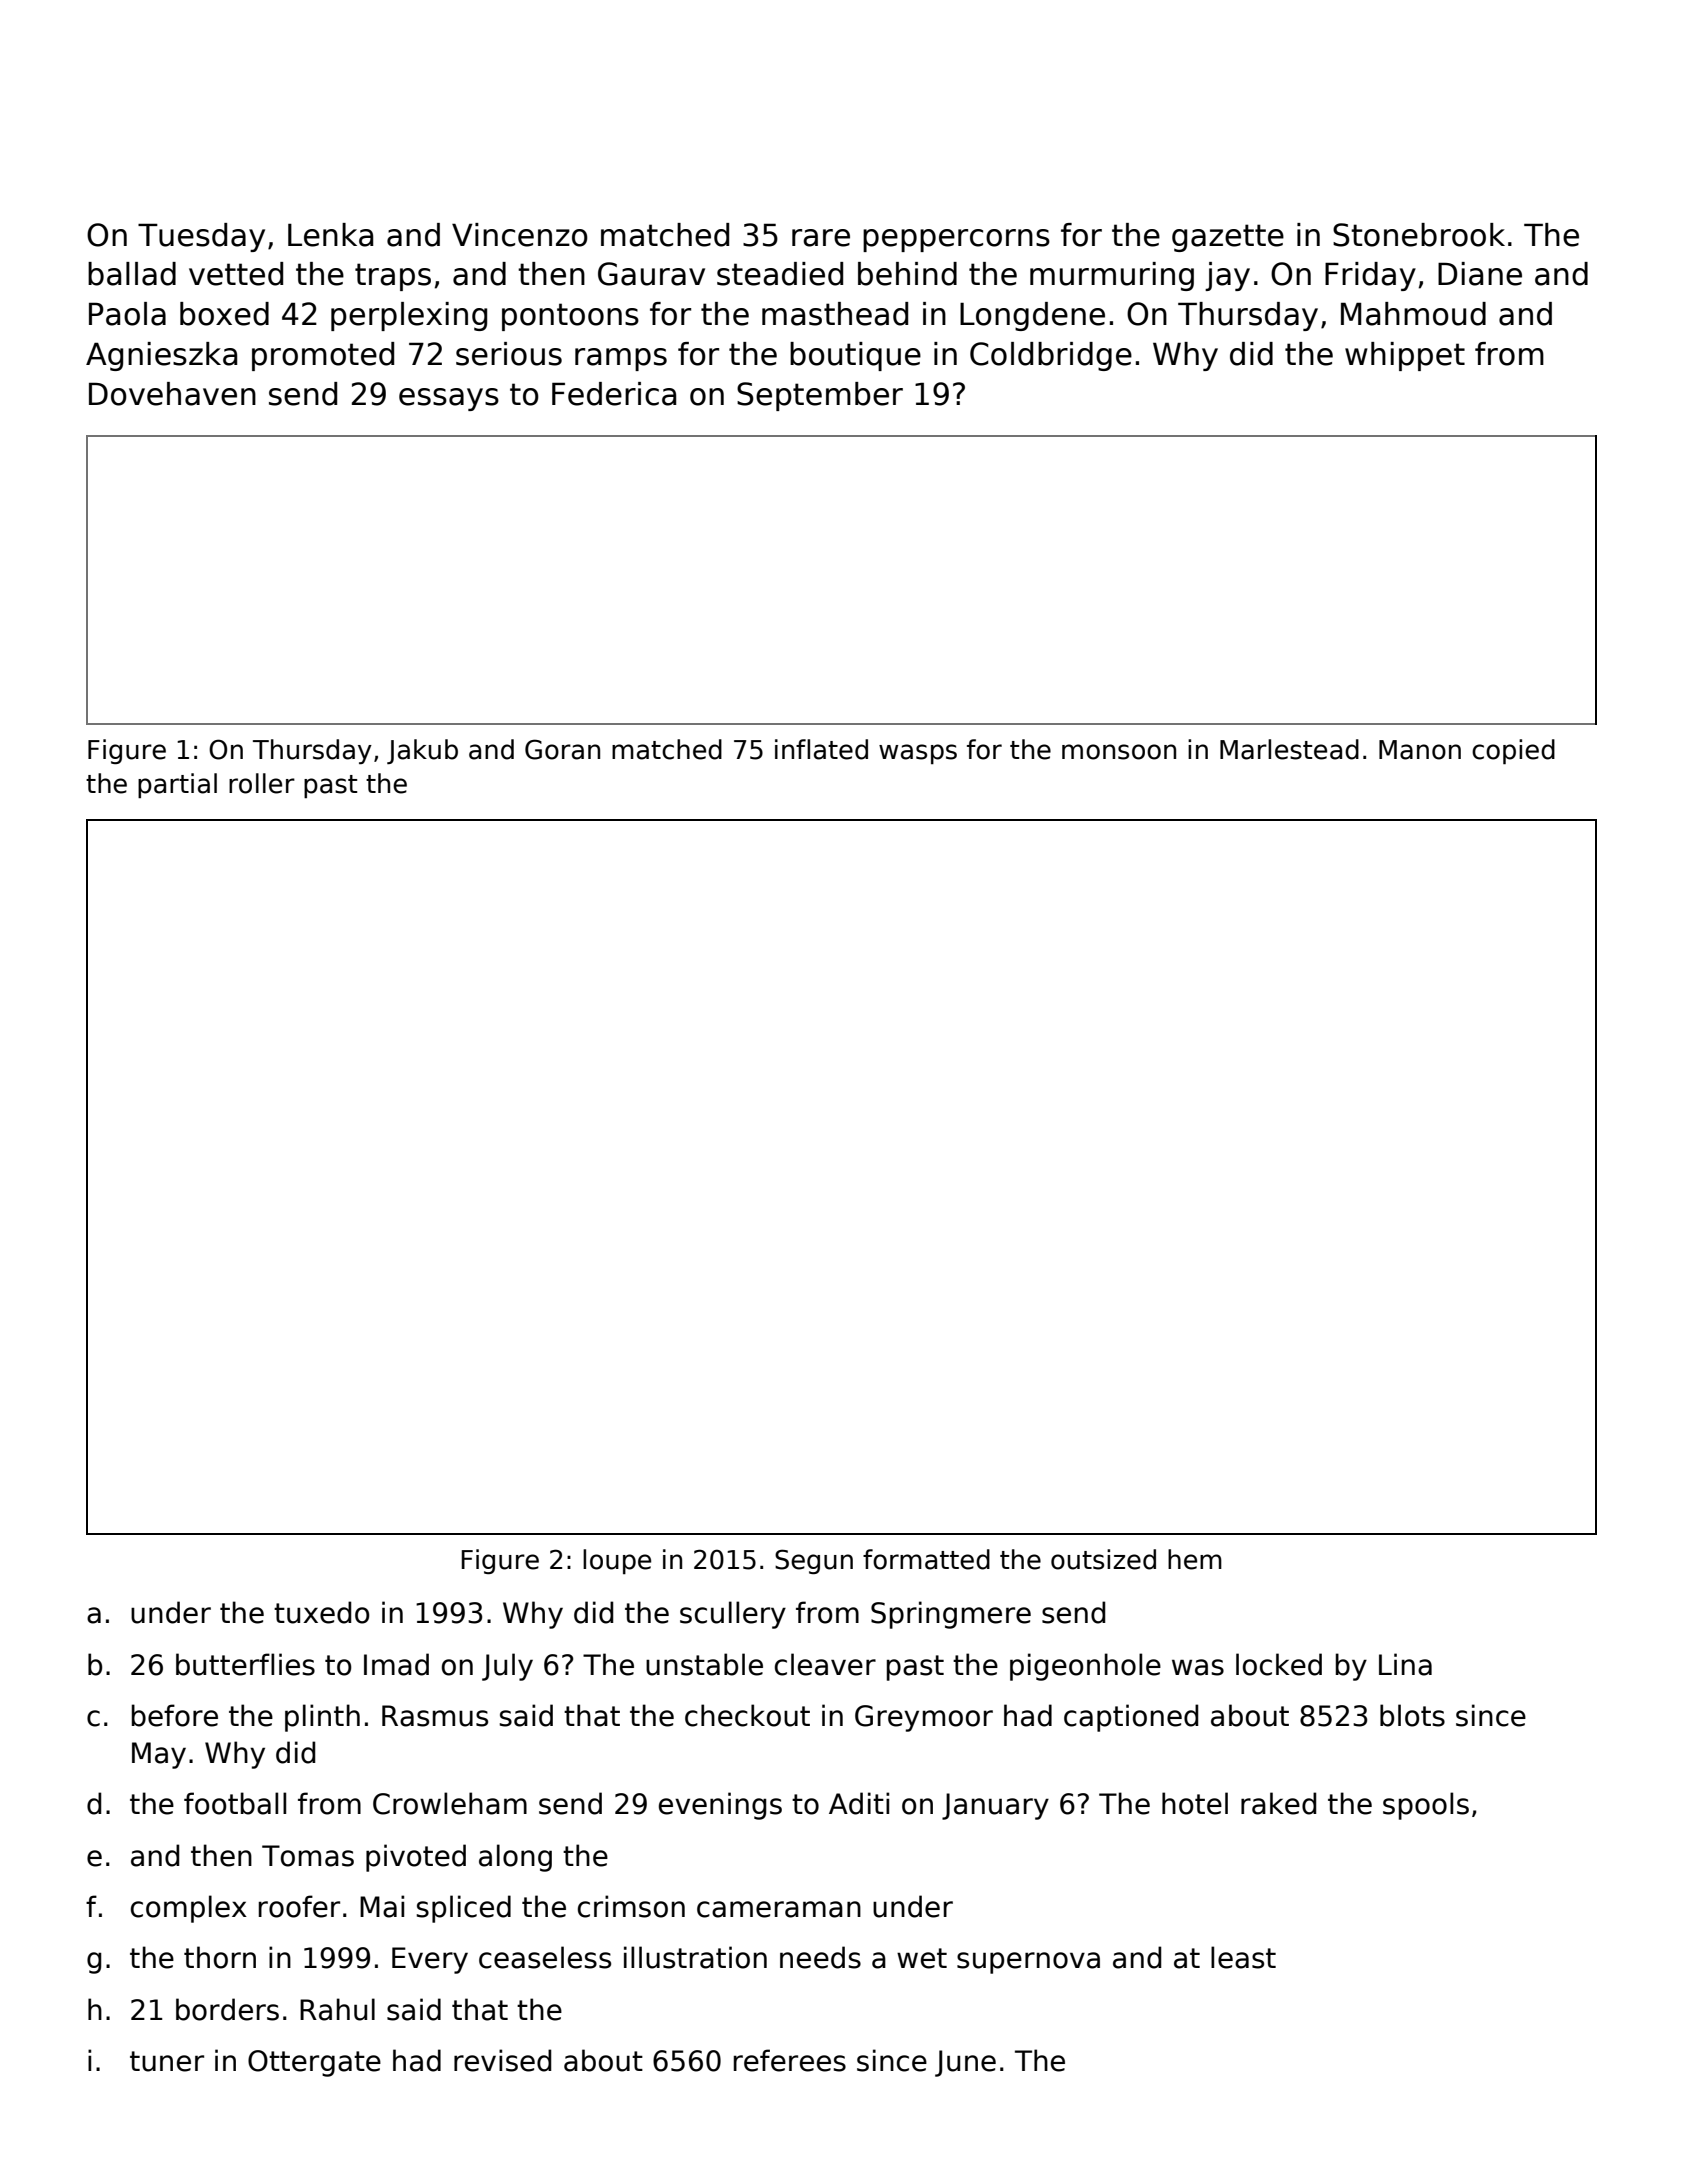  I want to click on Lenka, so click(330, 235).
